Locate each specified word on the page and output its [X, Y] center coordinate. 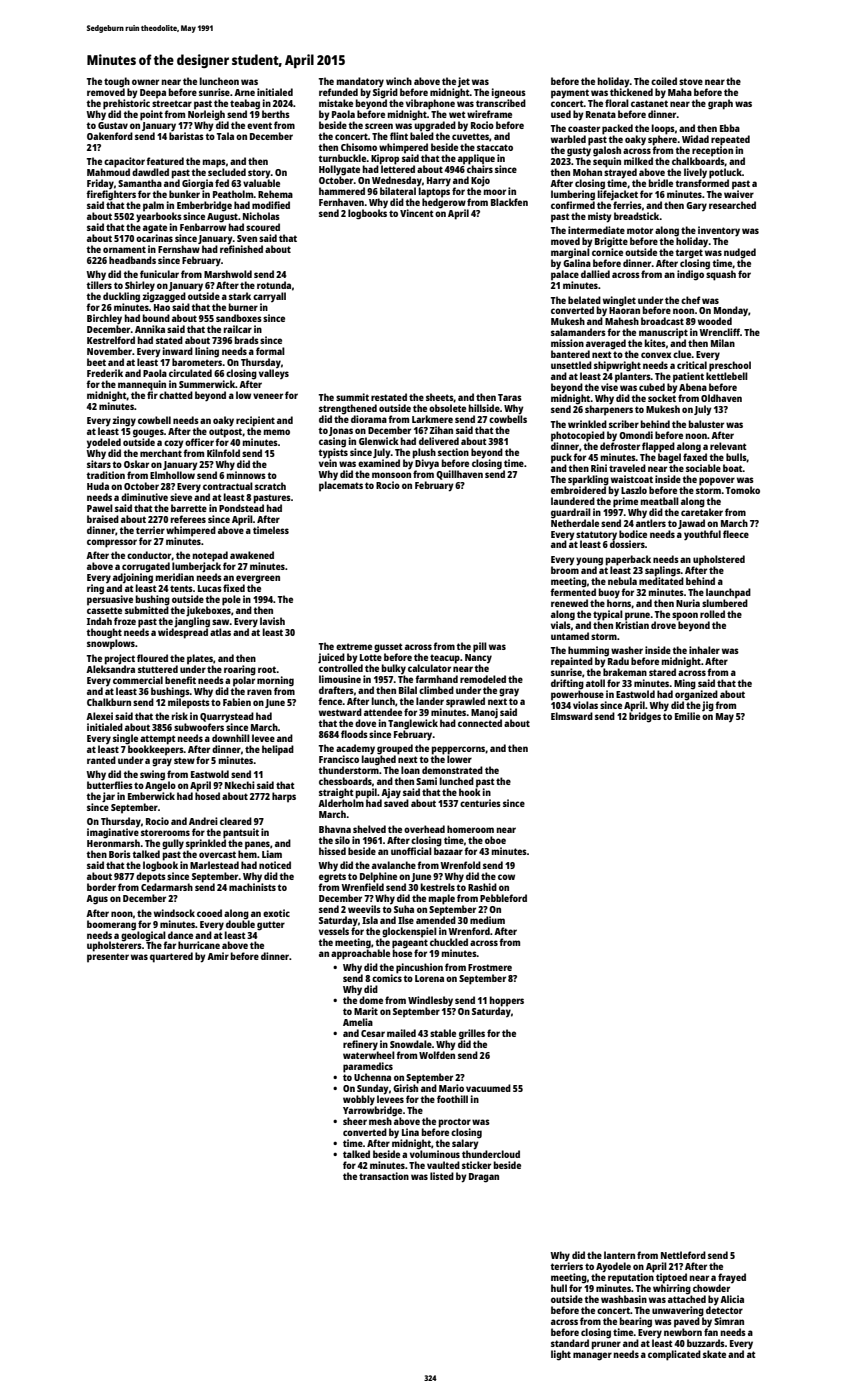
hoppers [507, 1001]
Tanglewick [413, 724]
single [125, 739]
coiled [664, 81]
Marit [366, 1011]
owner [145, 82]
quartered [171, 957]
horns [619, 603]
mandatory [360, 82]
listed [442, 1176]
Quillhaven [459, 475]
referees [188, 519]
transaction [384, 1176]
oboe [495, 840]
